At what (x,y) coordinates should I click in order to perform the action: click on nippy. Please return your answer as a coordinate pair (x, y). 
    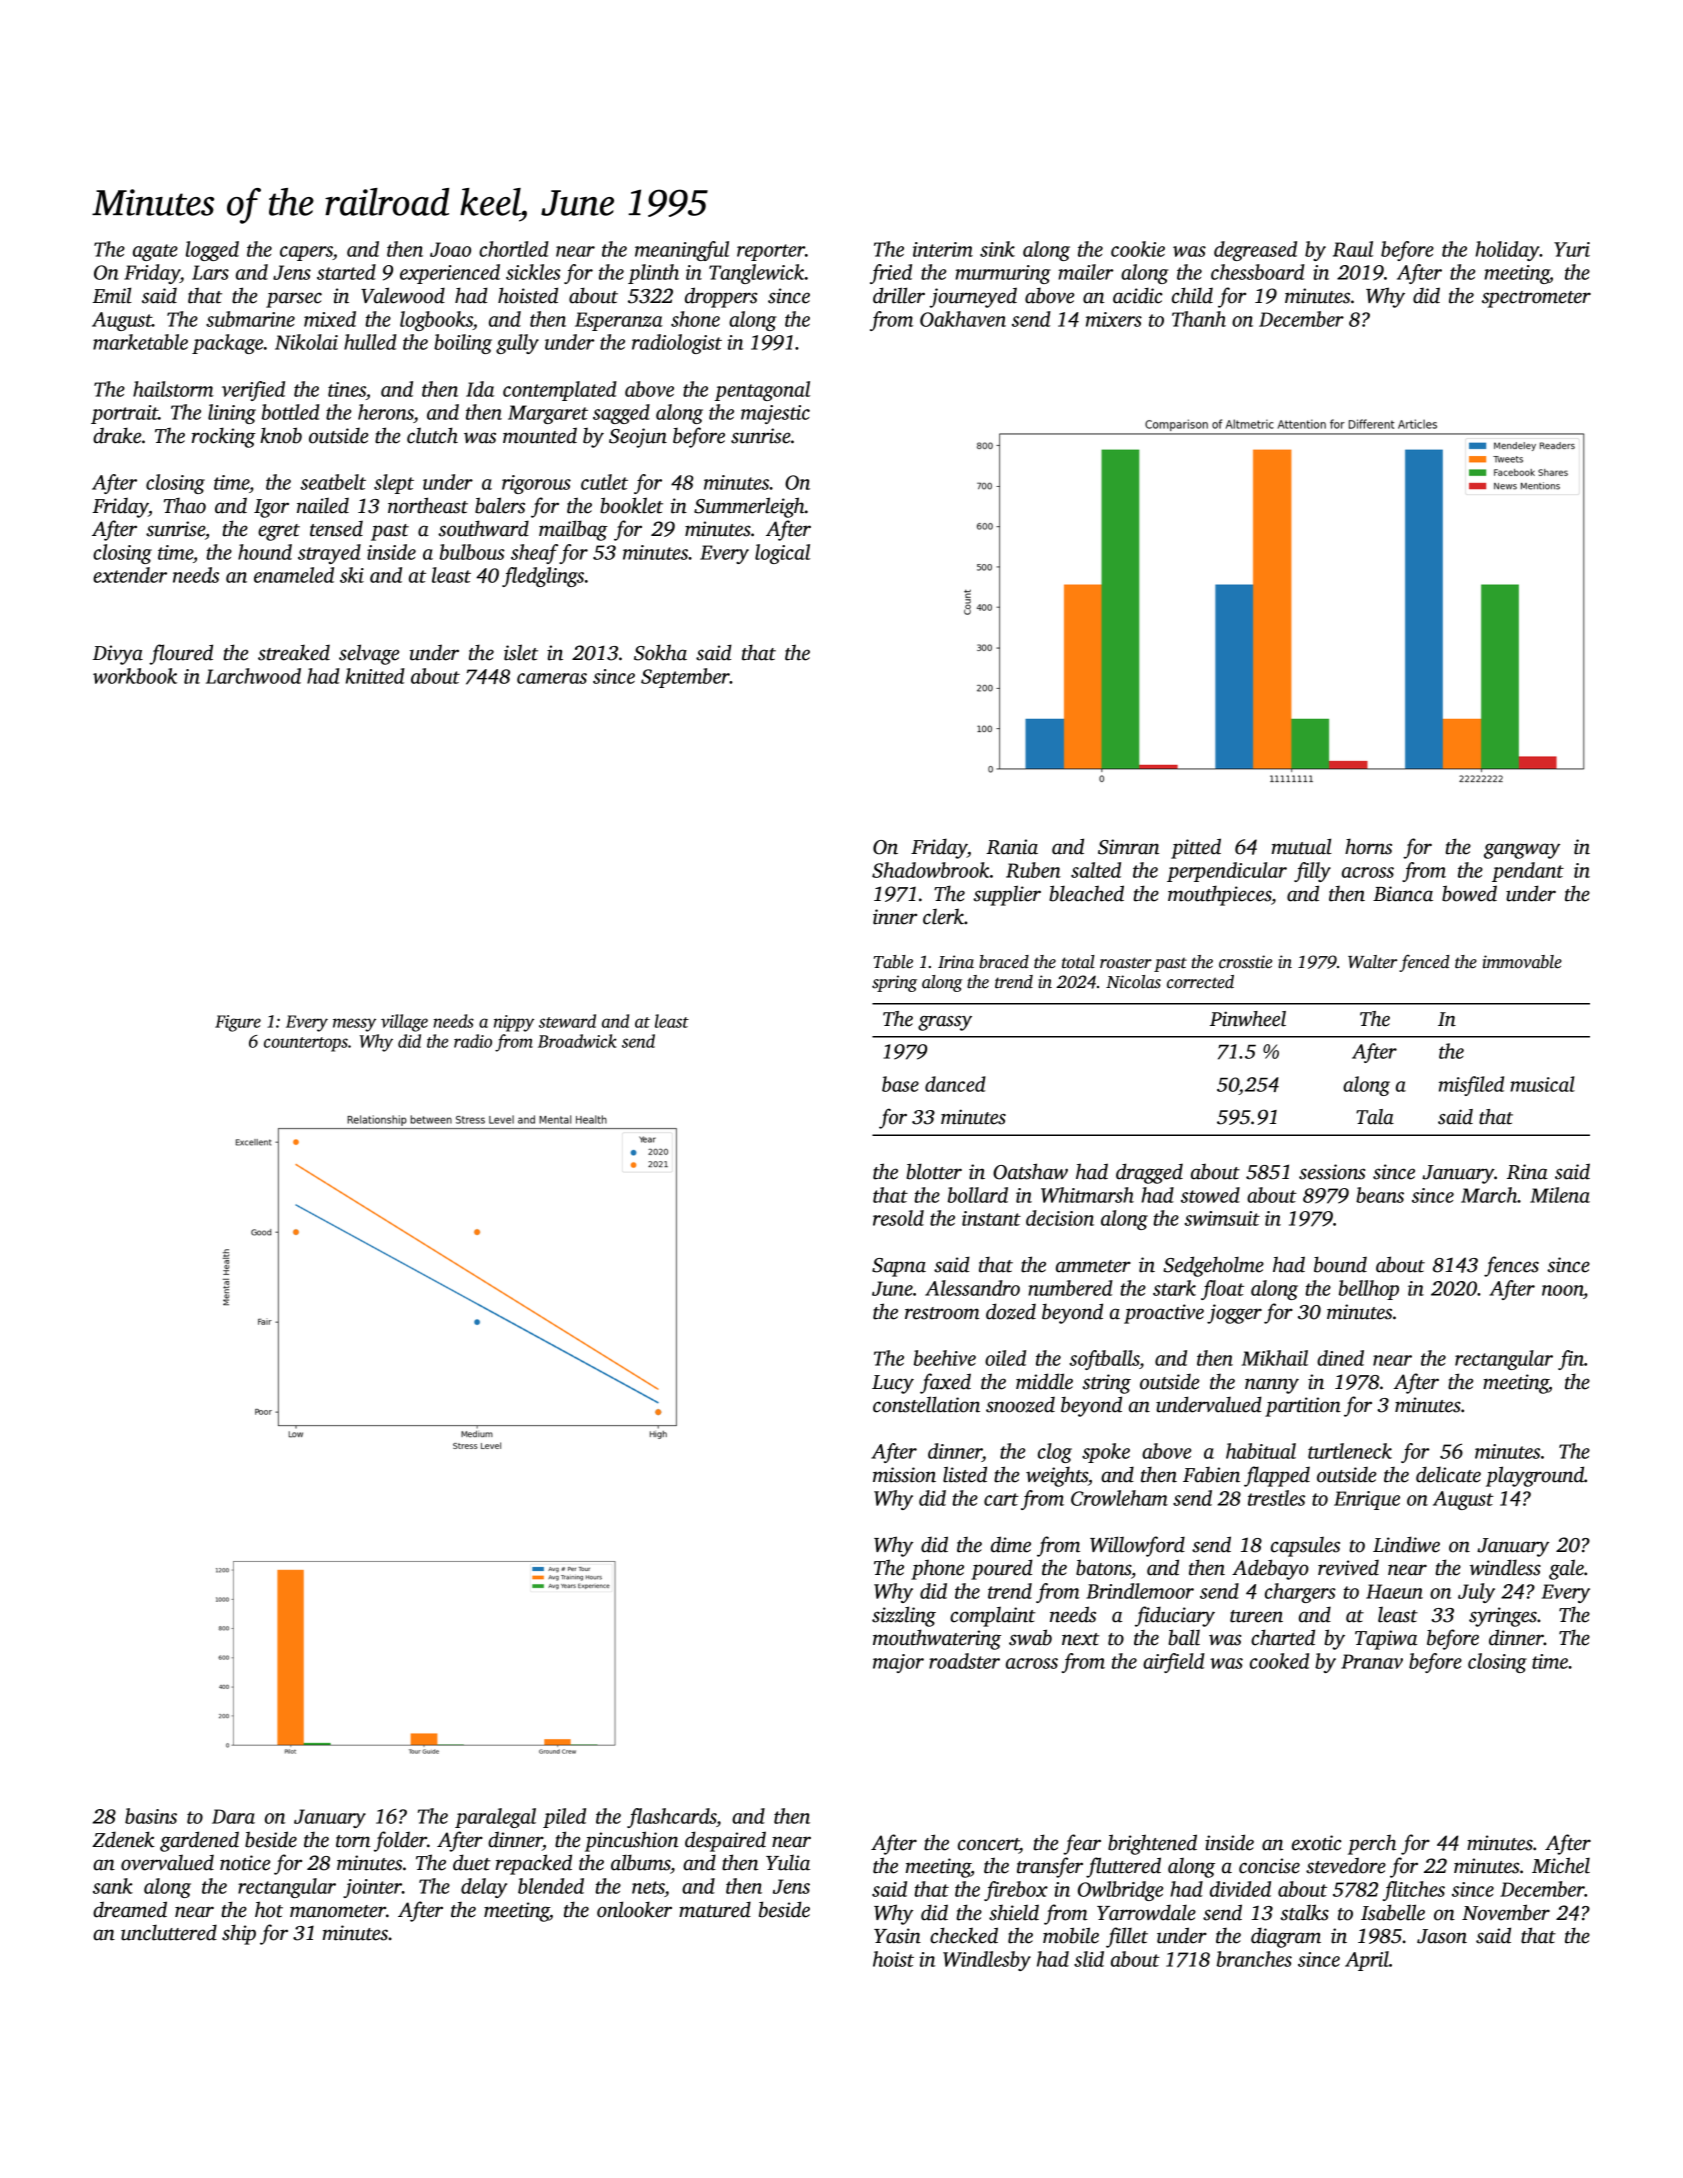
    Looking at the image, I should click on (514, 1023).
